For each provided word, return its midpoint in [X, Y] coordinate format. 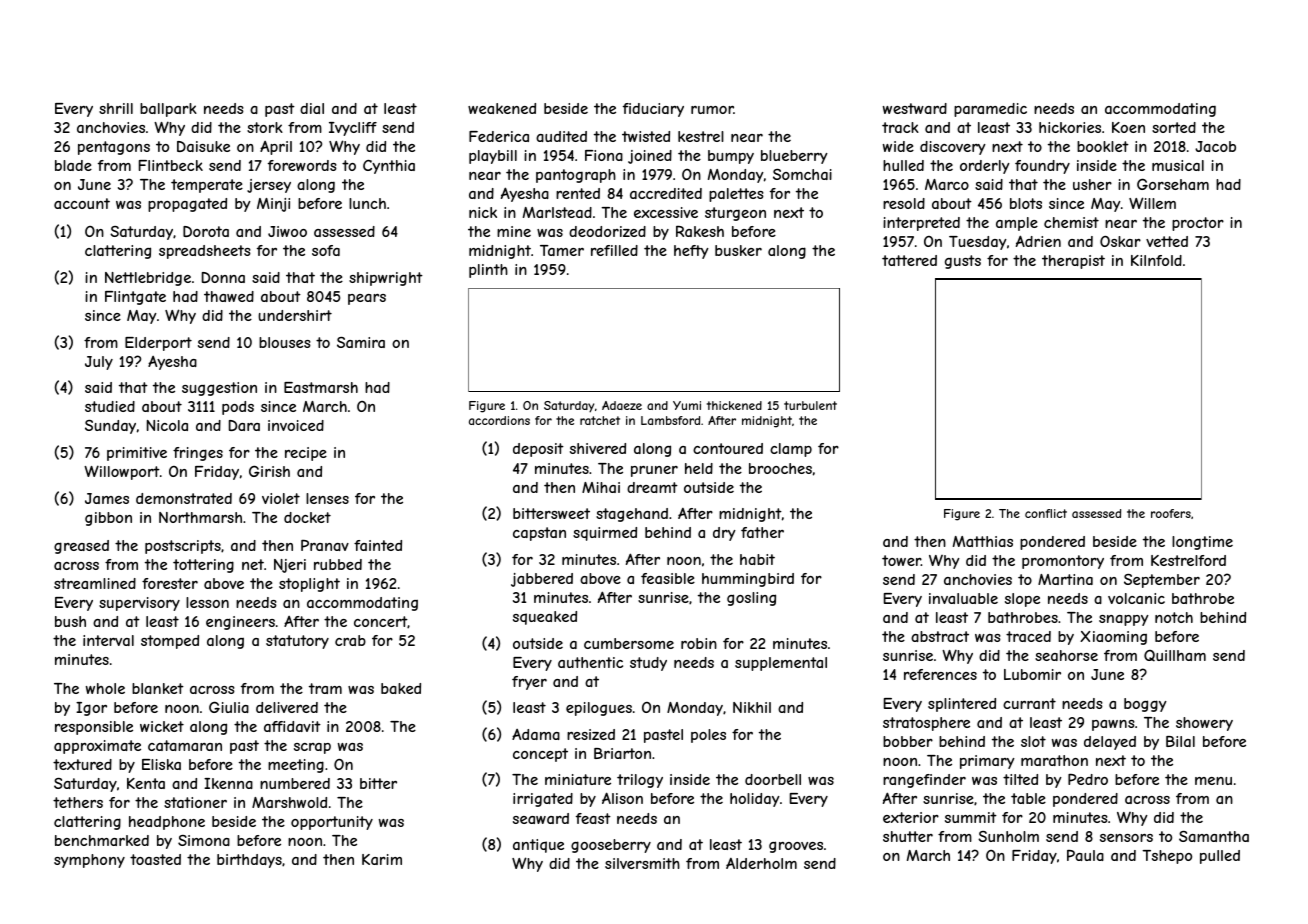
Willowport [122, 472]
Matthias [983, 541]
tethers [78, 802]
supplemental [781, 664]
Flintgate [135, 298]
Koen [1128, 127]
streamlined [95, 583]
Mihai [601, 487]
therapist [1073, 262]
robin [699, 643]
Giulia [229, 707]
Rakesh [700, 231]
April [276, 148]
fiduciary [653, 110]
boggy [1145, 705]
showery [1204, 724]
